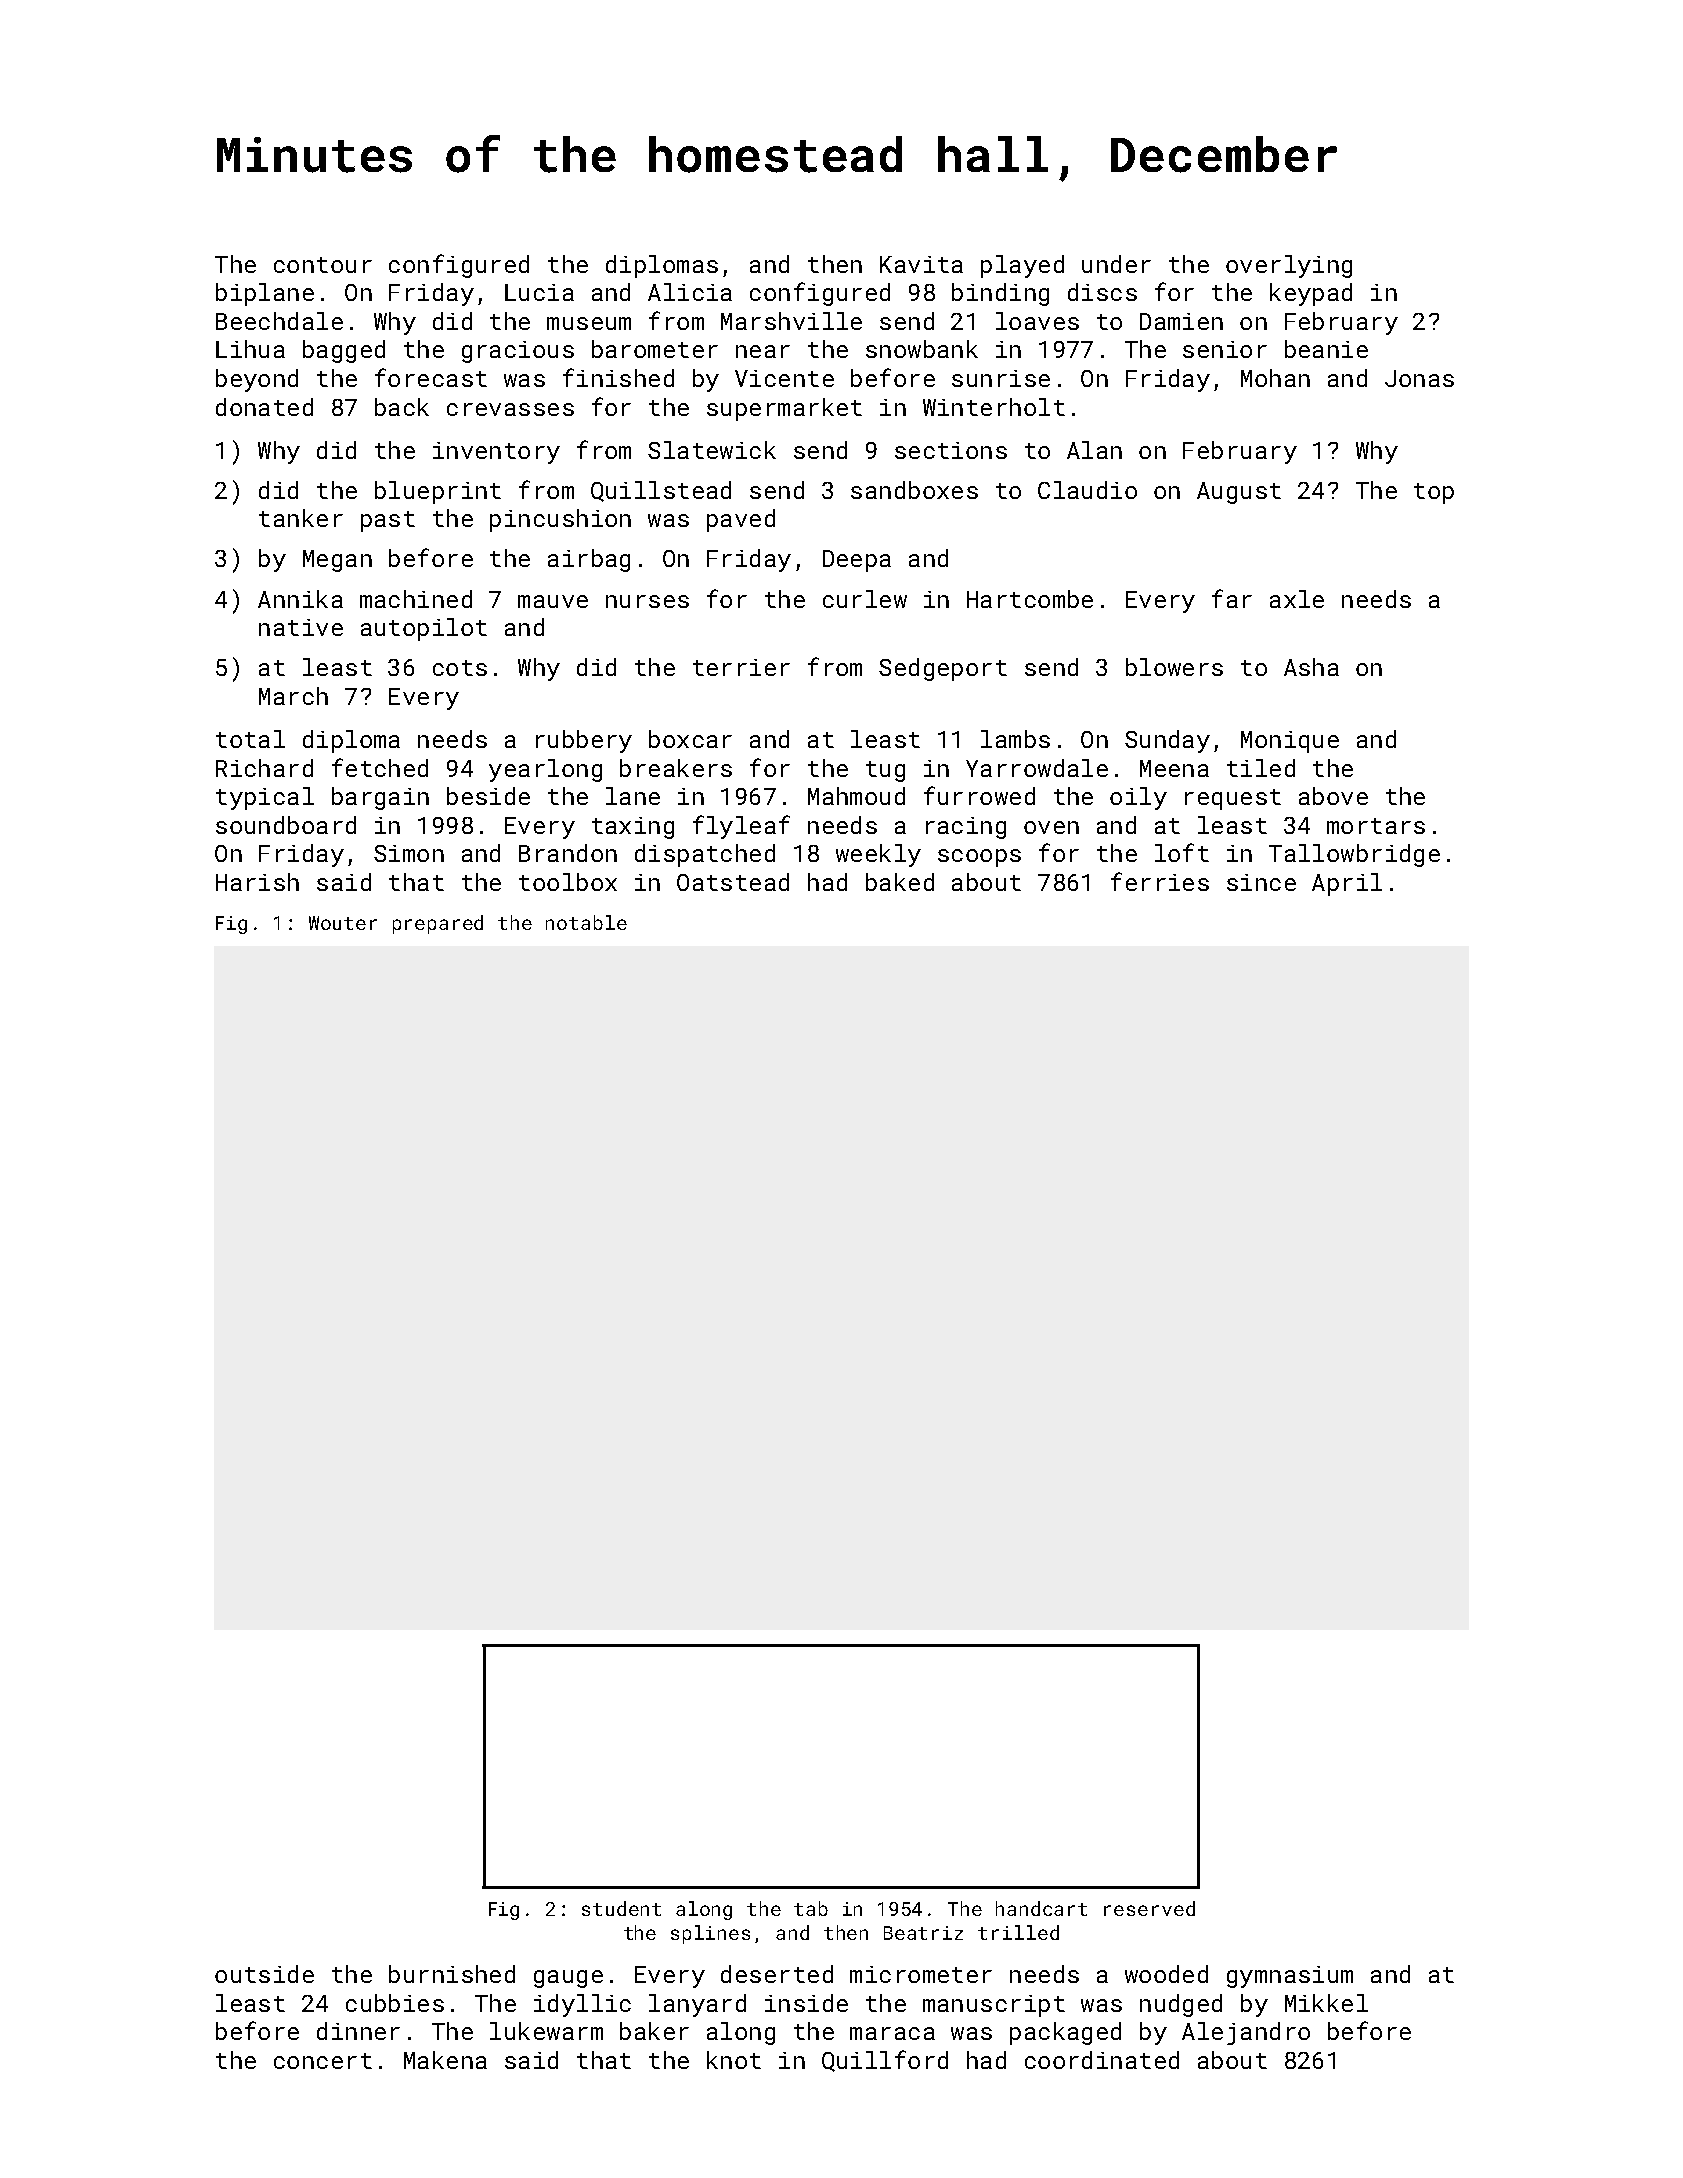 The height and width of the screenshot is (2178, 1683). What do you see at coordinates (690, 739) in the screenshot?
I see `boxcar` at bounding box center [690, 739].
